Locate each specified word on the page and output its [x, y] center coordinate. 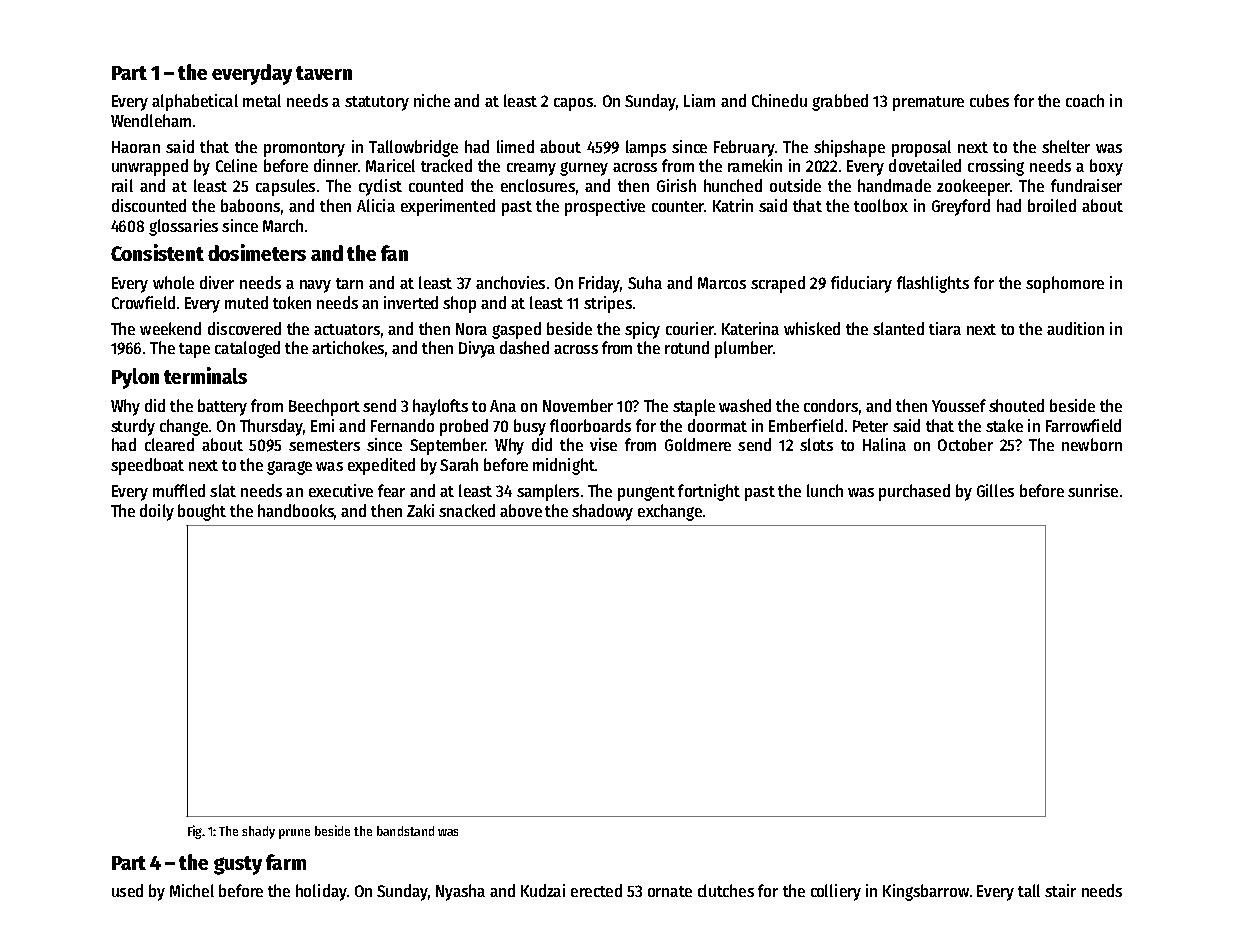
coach [1085, 100]
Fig [195, 832]
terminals [205, 375]
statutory [377, 103]
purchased [914, 492]
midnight [564, 466]
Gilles [995, 490]
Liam [699, 100]
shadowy [602, 512]
